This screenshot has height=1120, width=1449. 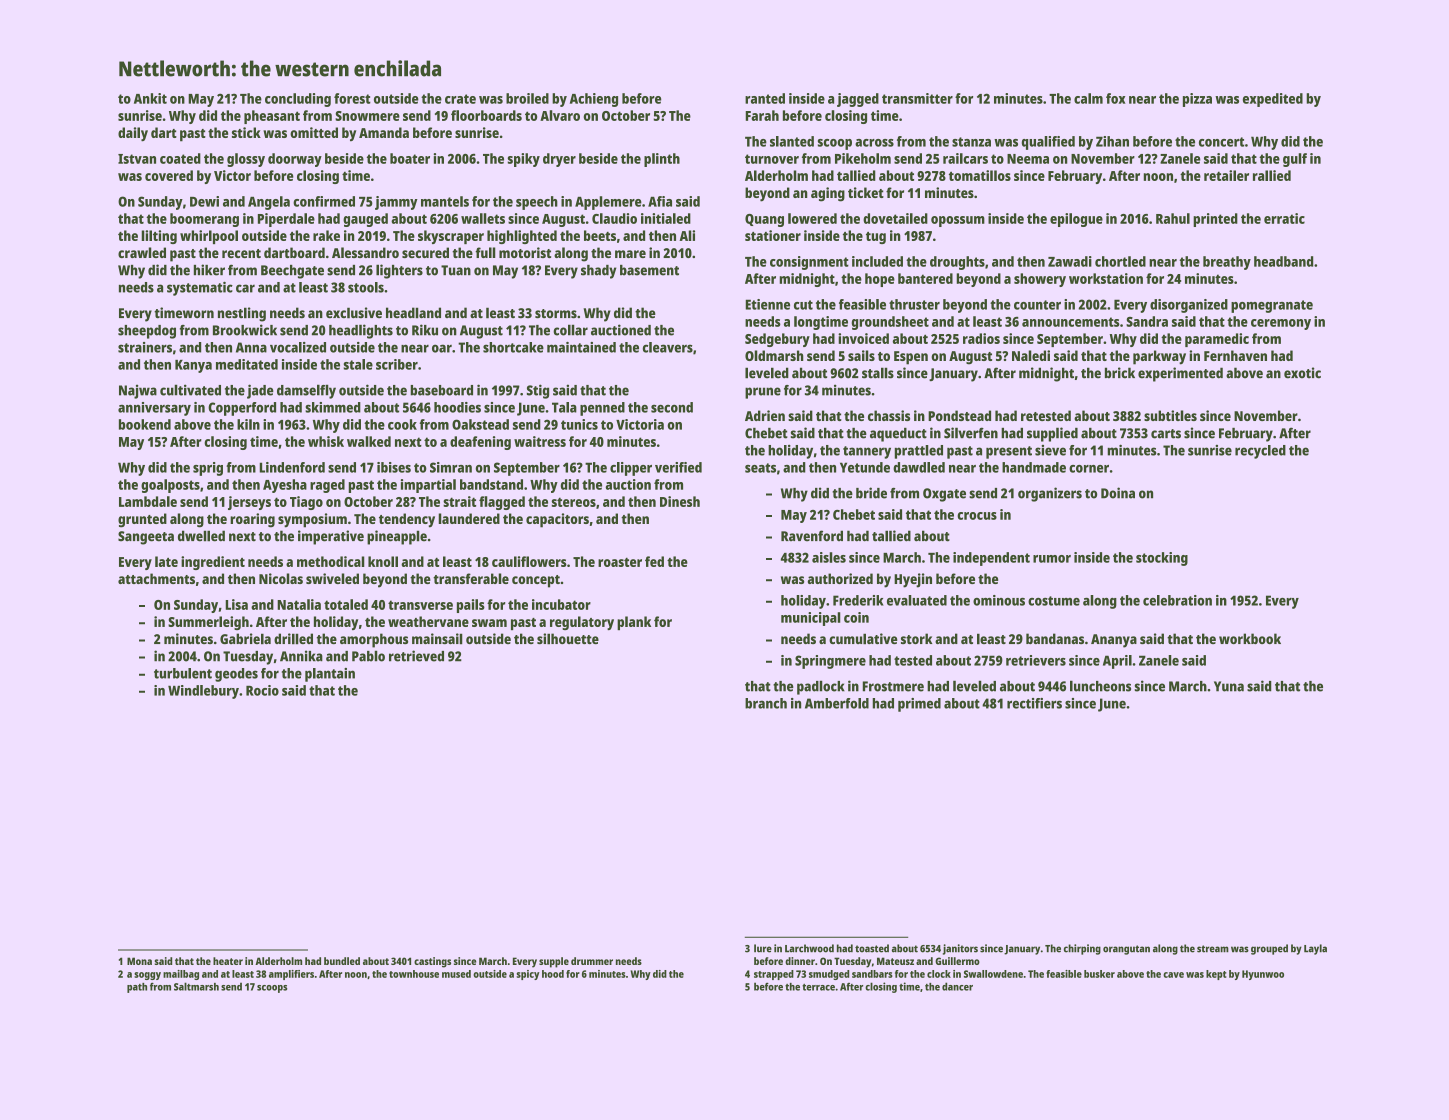 I want to click on knoll, so click(x=383, y=561).
